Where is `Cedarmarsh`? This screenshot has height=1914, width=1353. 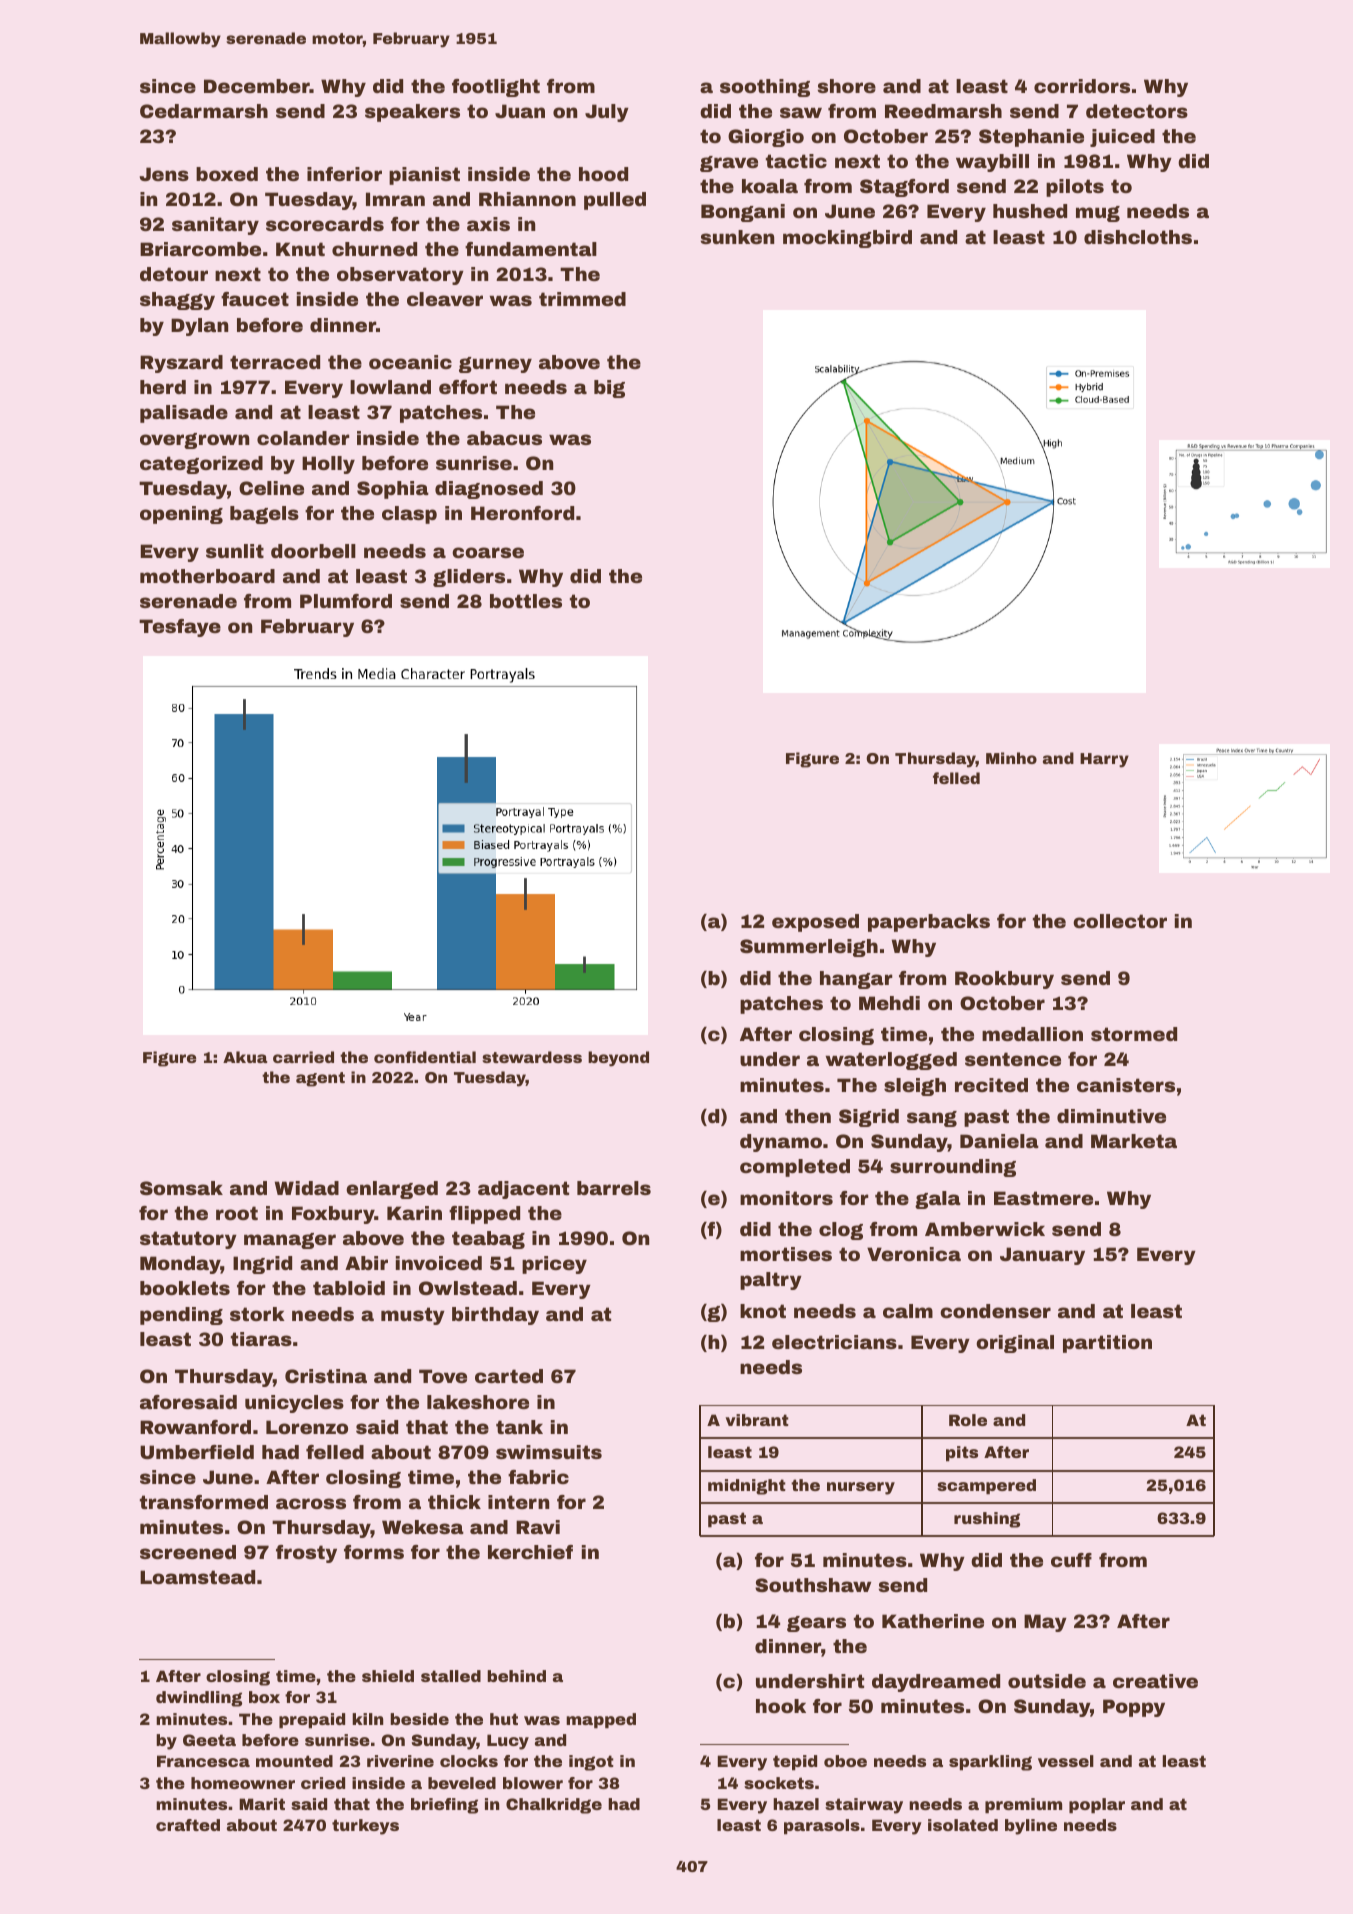
Cedarmarsh is located at coordinates (204, 111).
